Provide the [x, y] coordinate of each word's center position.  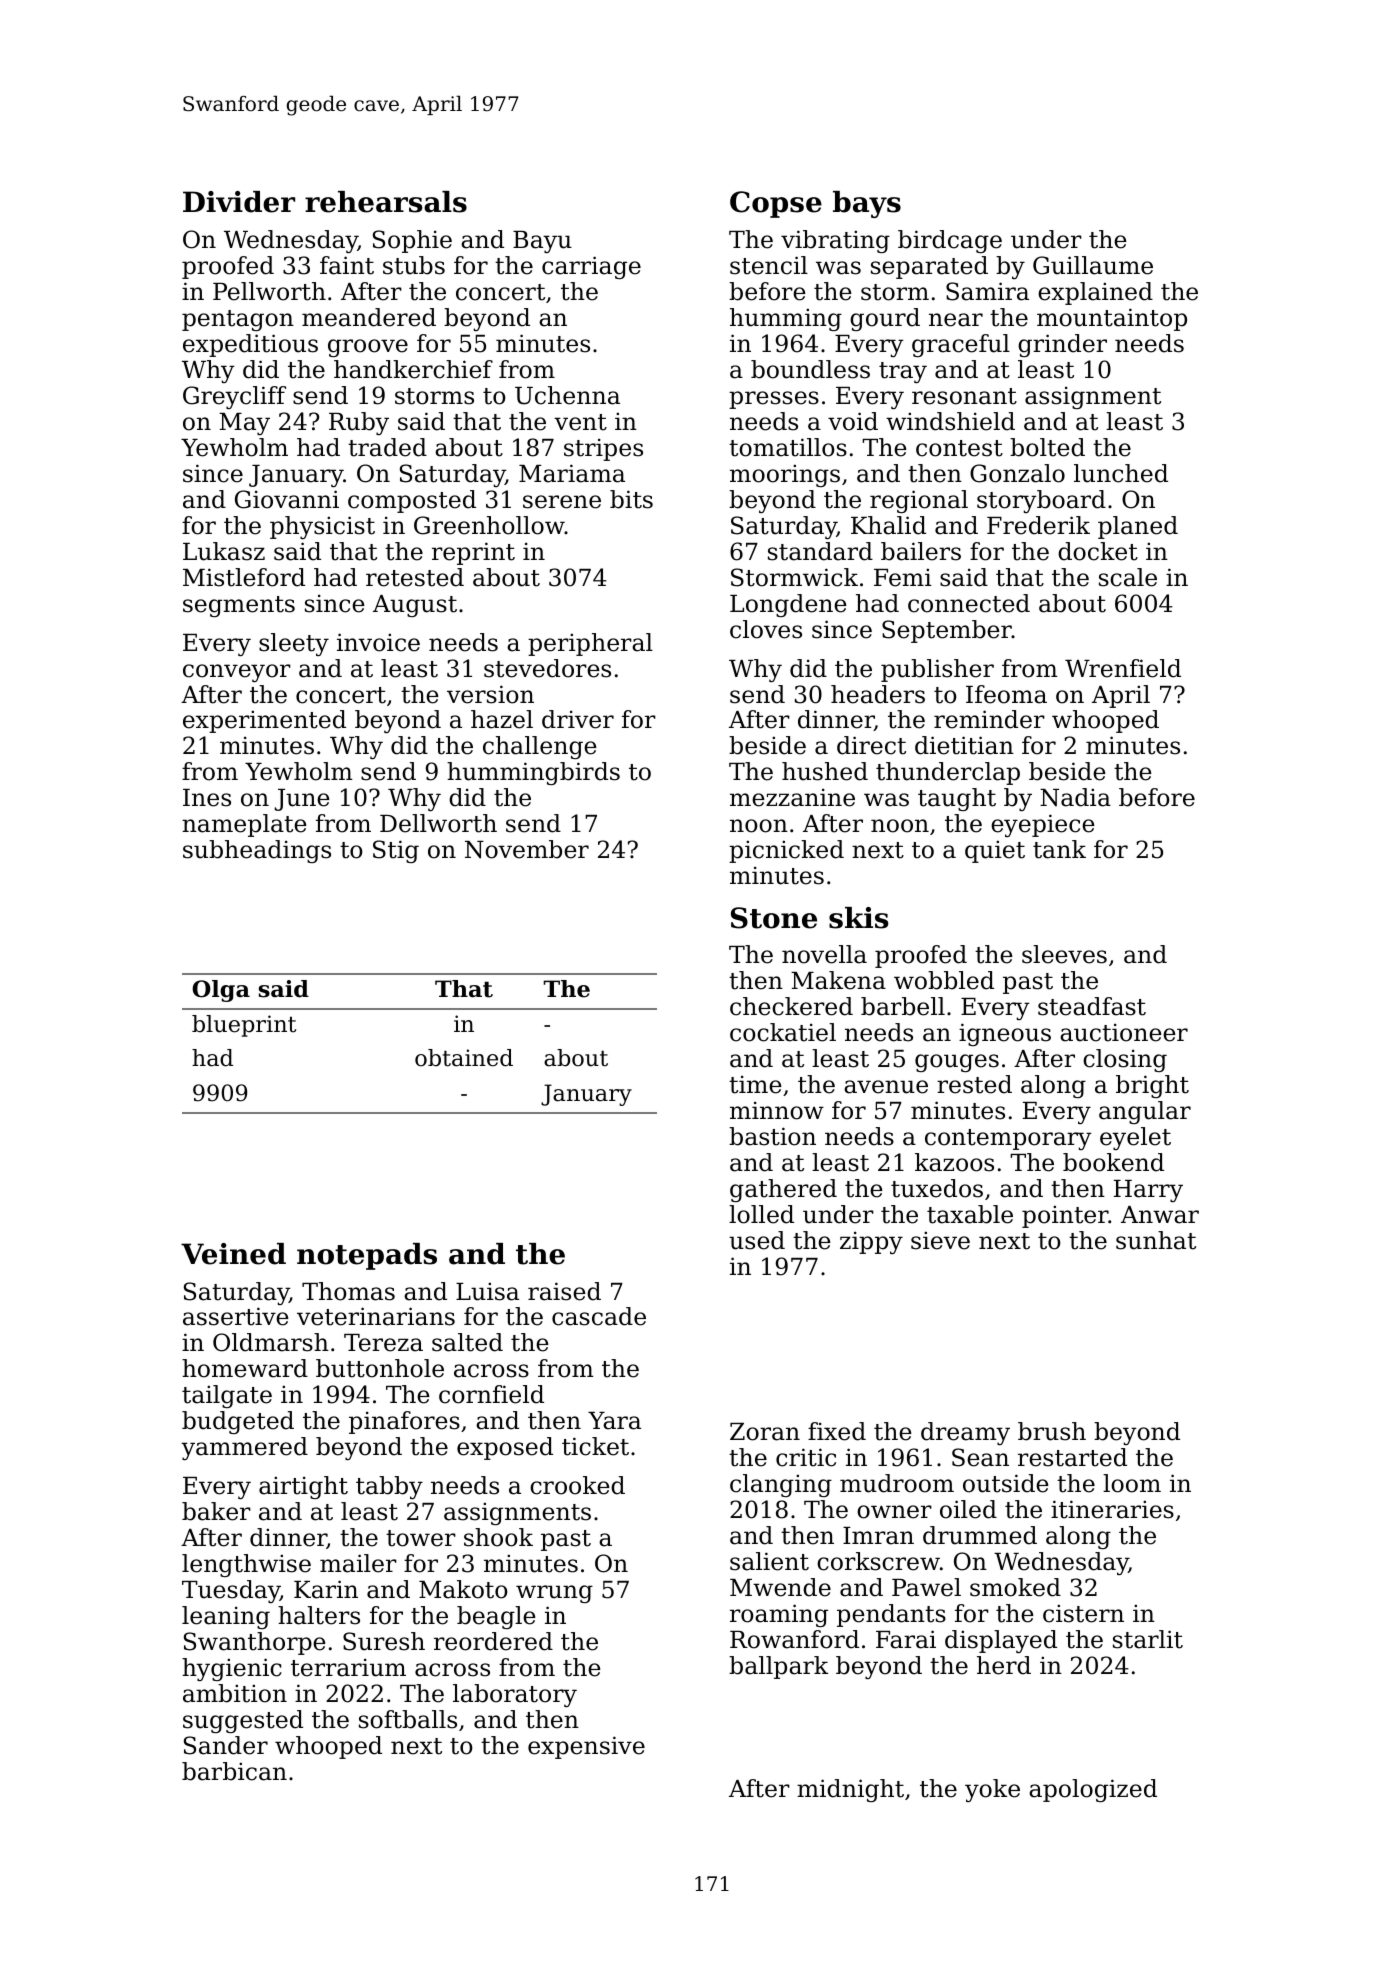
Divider [239, 202]
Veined [233, 1254]
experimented [264, 721]
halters [319, 1615]
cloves [766, 629]
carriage [591, 267]
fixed [837, 1431]
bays [867, 204]
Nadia [1075, 797]
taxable [970, 1214]
